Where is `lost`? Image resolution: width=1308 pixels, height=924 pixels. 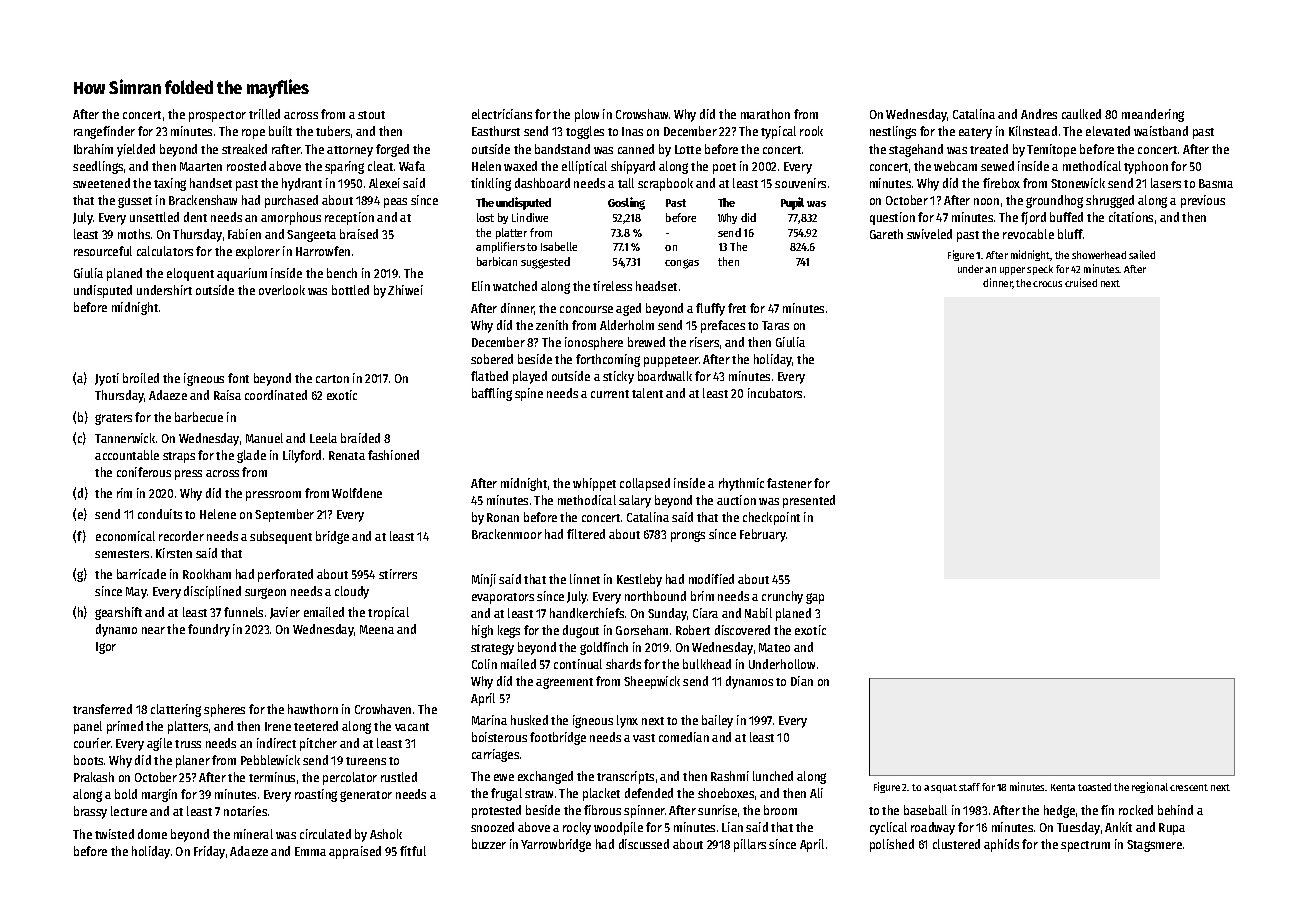 lost is located at coordinates (485, 217).
